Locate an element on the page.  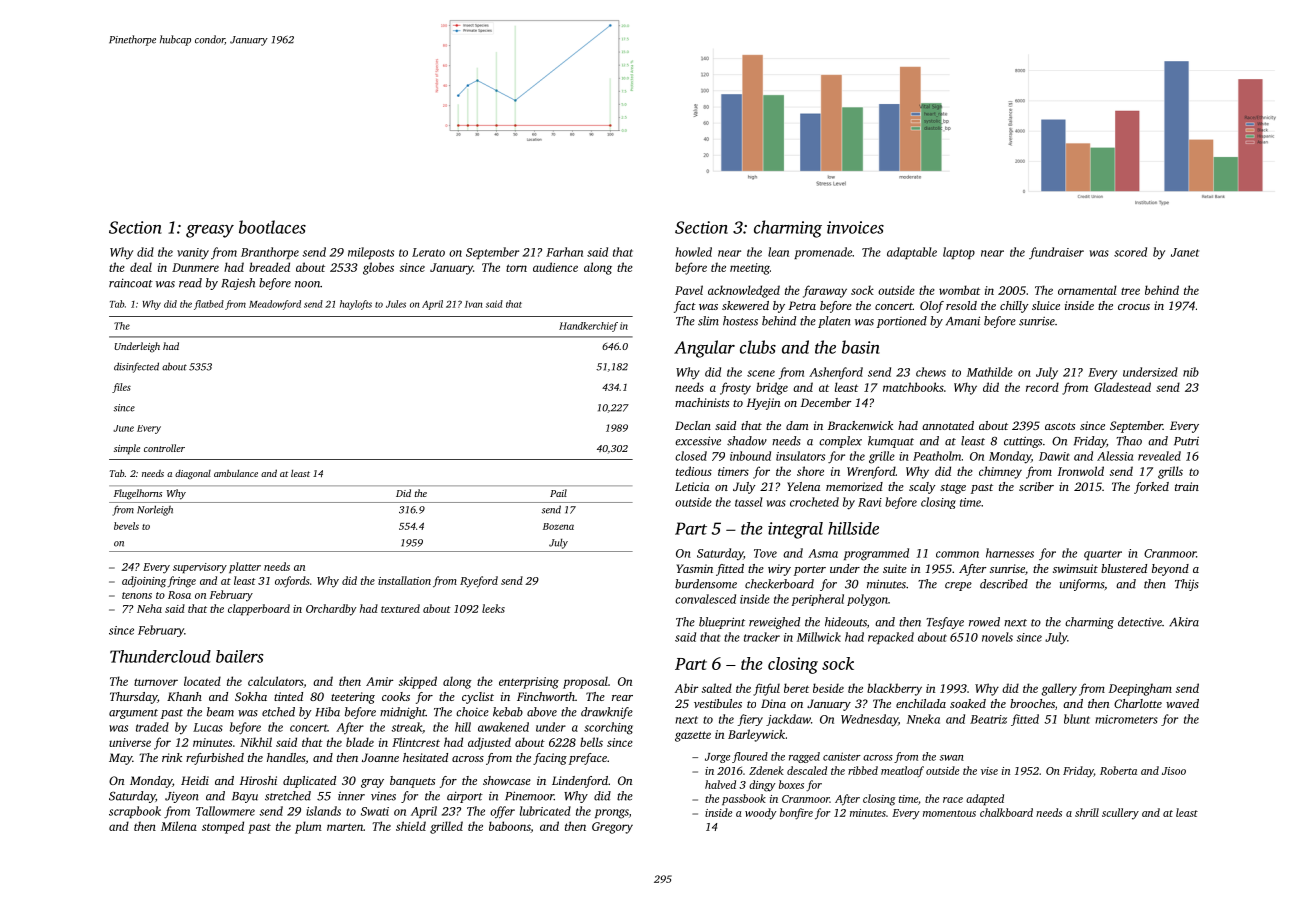
bootlaces is located at coordinates (272, 227).
